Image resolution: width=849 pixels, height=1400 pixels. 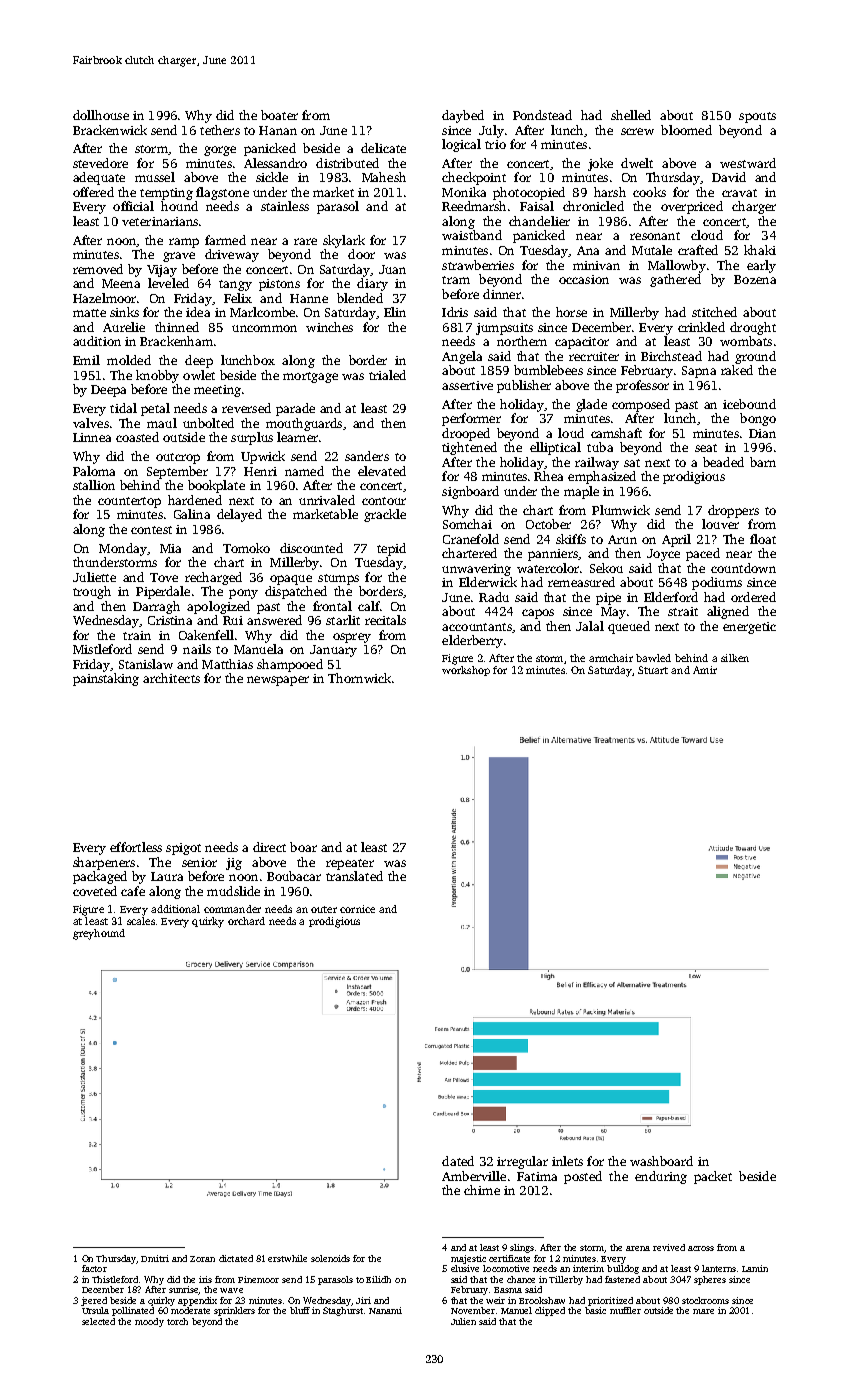 What do you see at coordinates (705, 670) in the screenshot?
I see `Amir` at bounding box center [705, 670].
